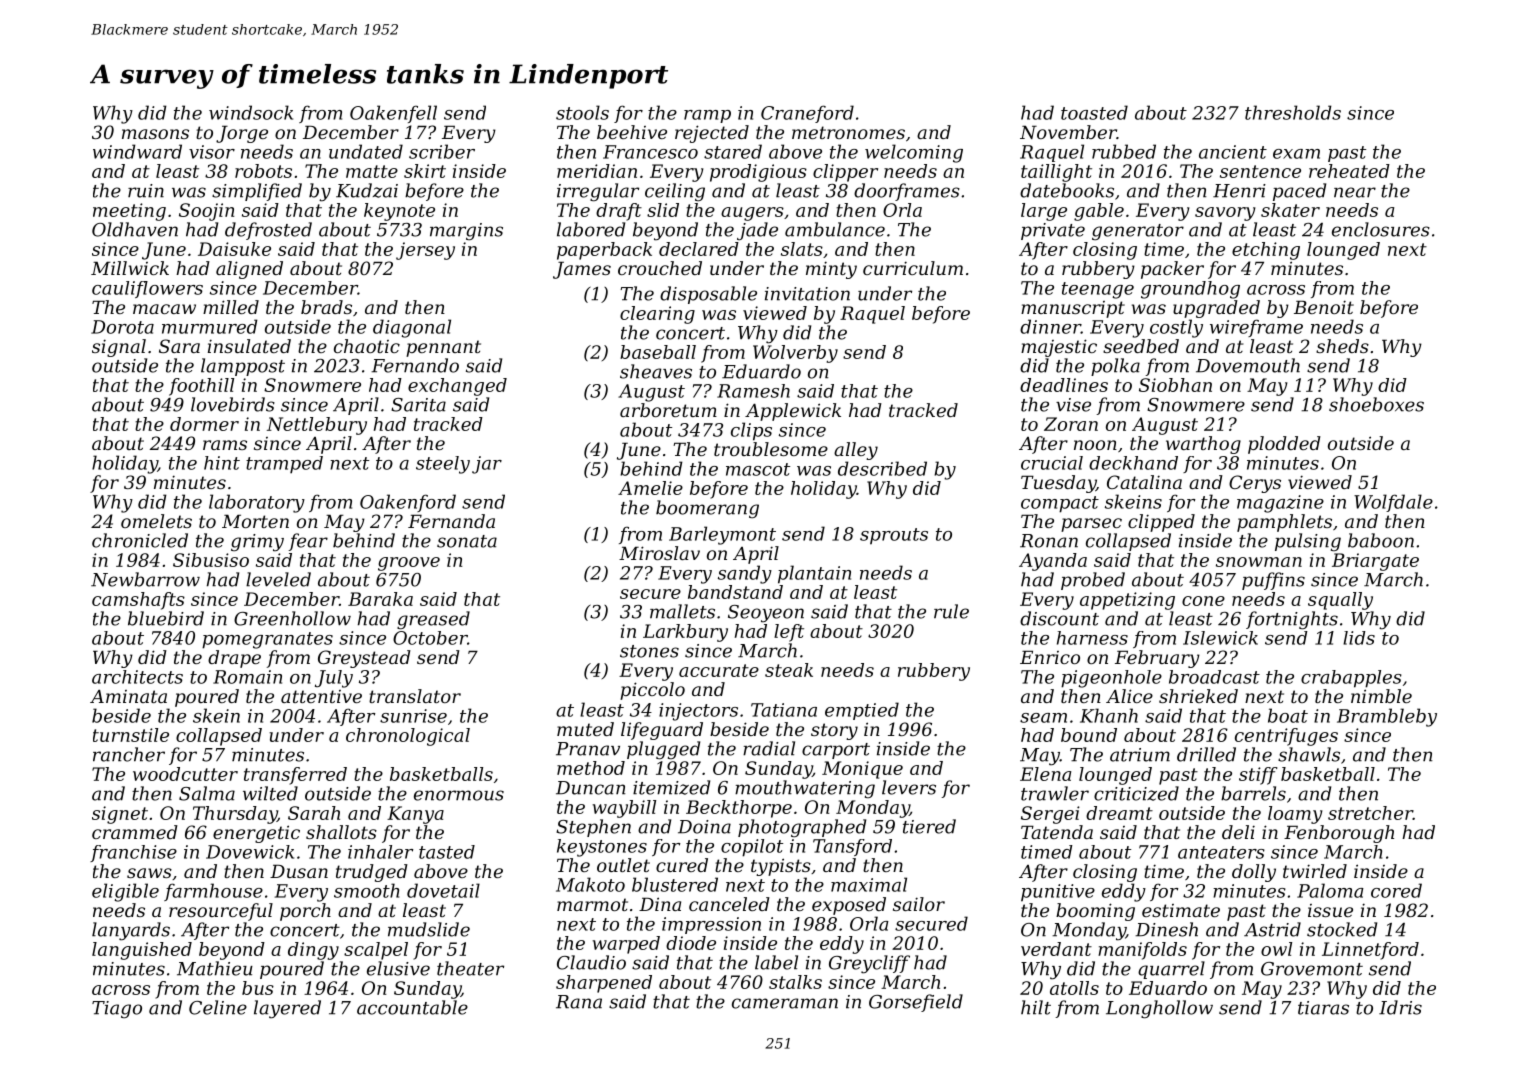 Image resolution: width=1531 pixels, height=1082 pixels. Describe the element at coordinates (443, 465) in the page. I see `steely` at that location.
